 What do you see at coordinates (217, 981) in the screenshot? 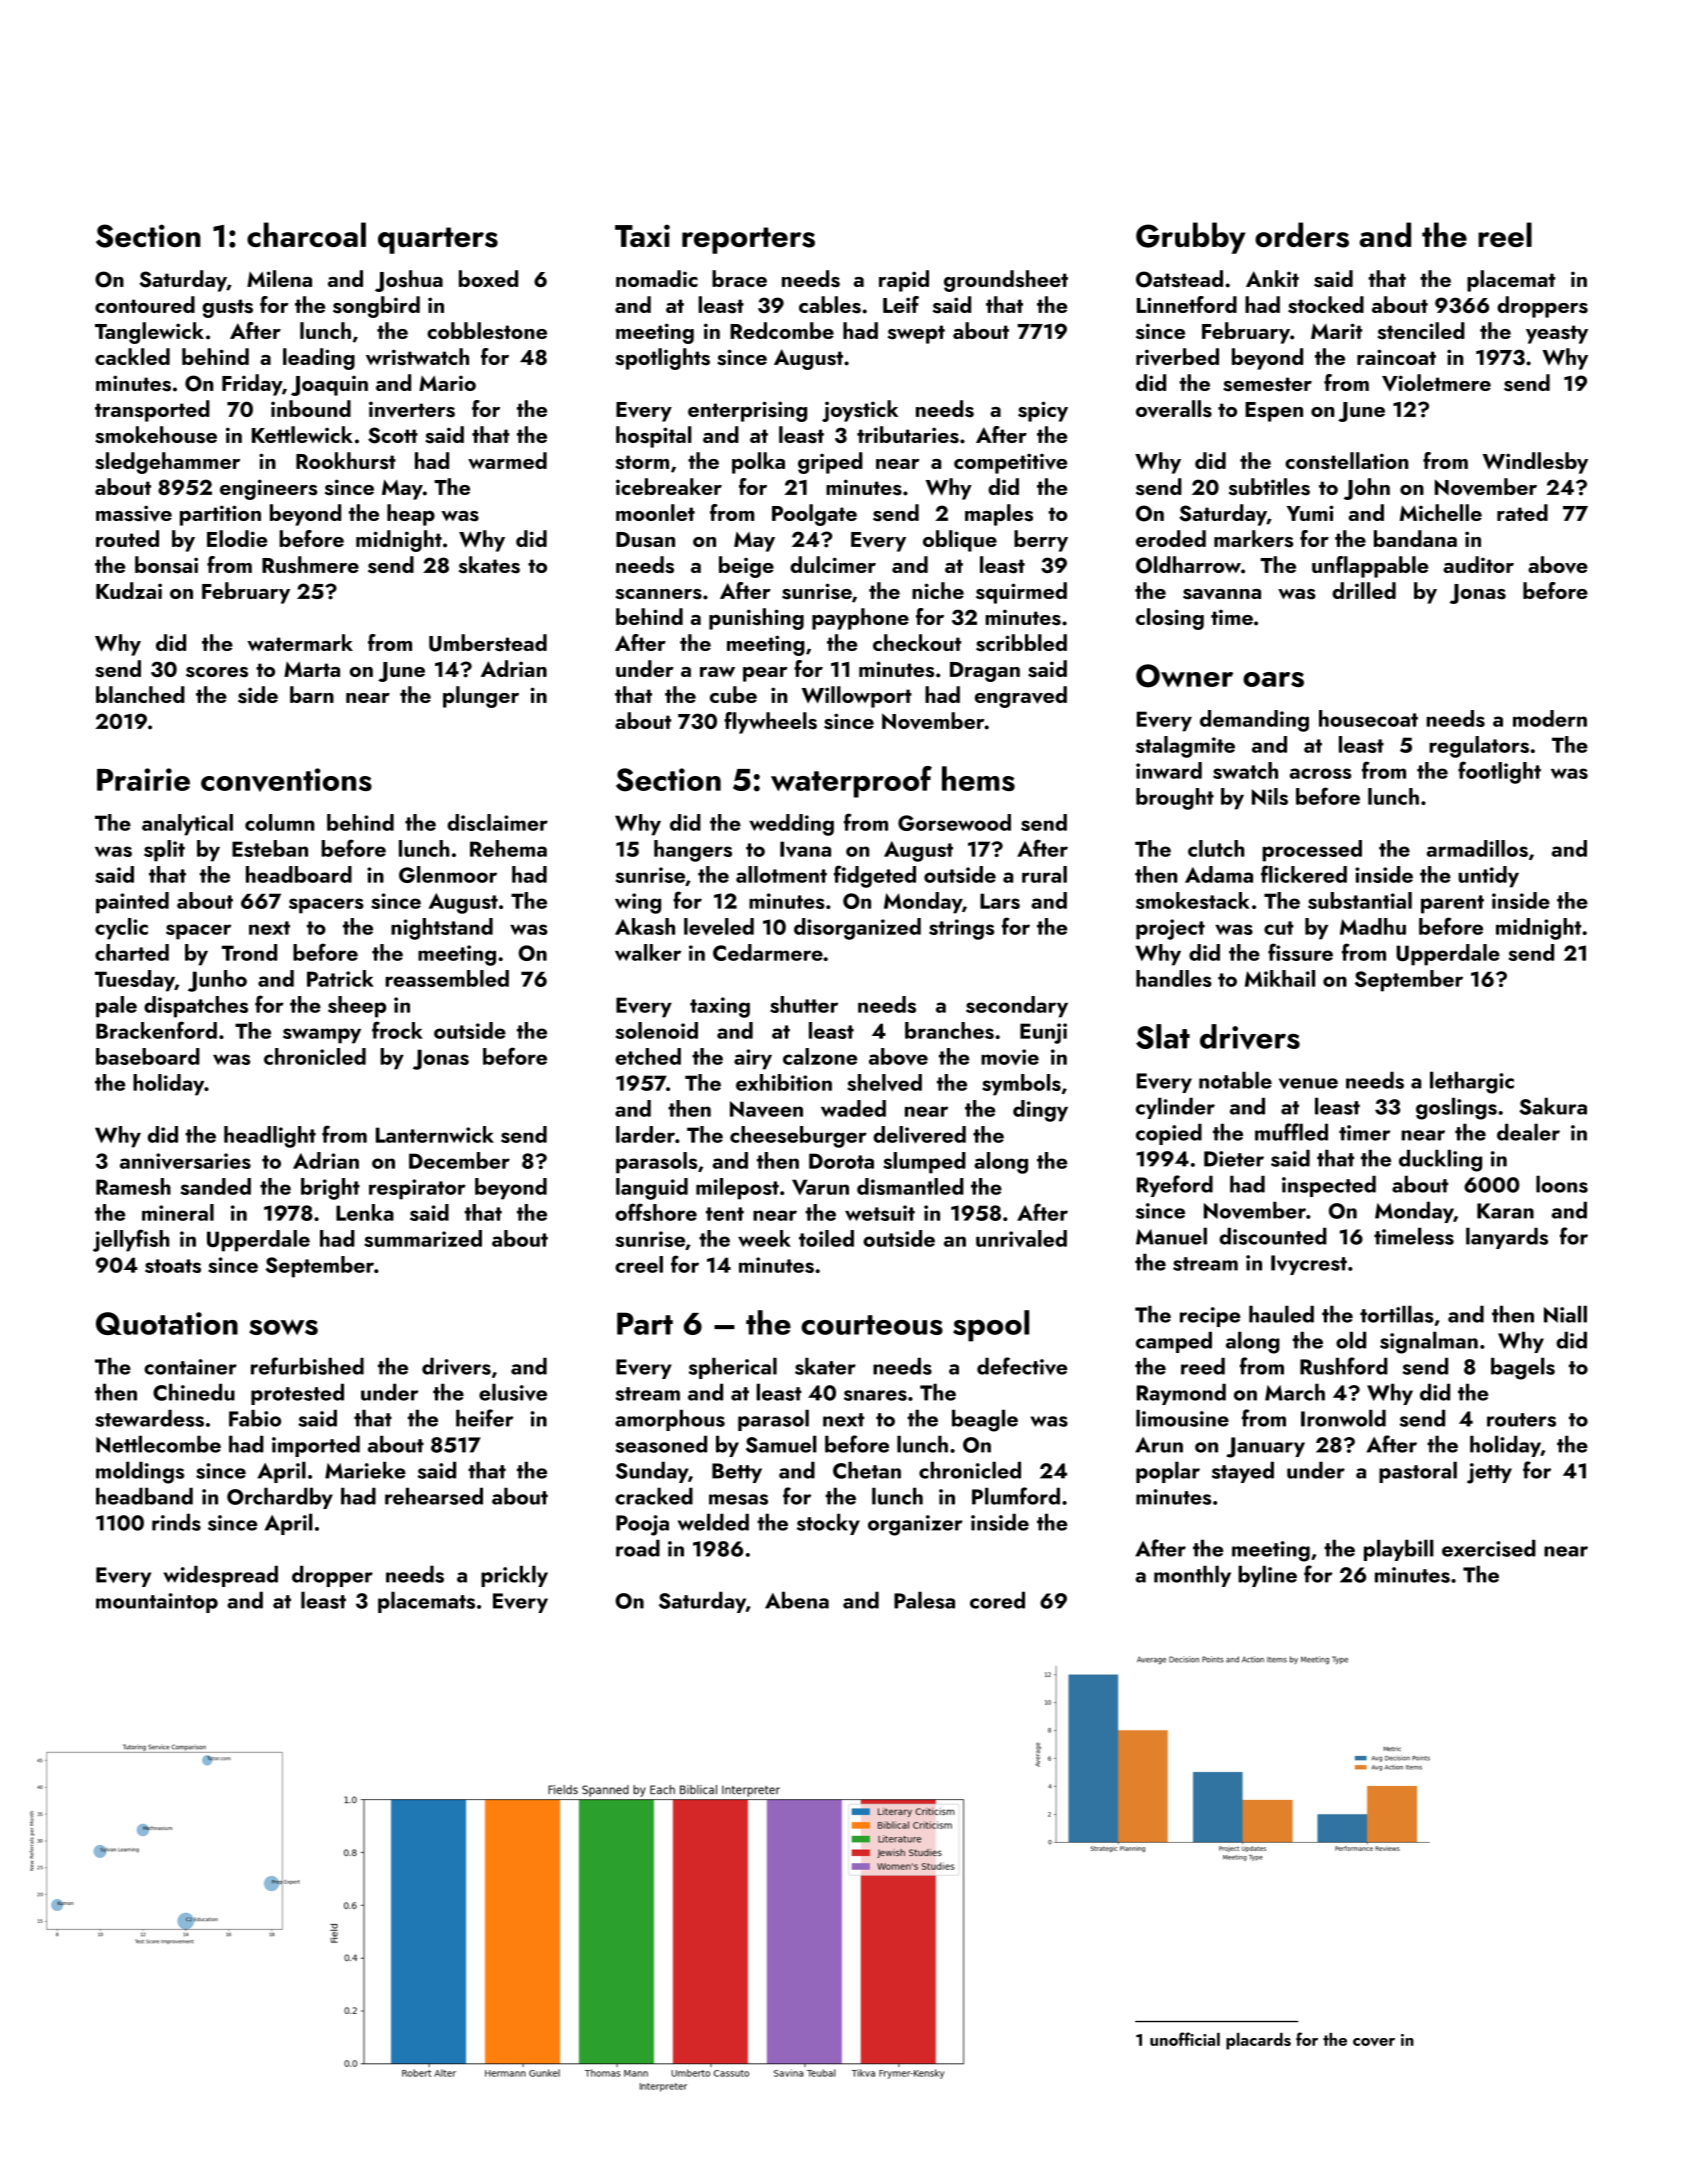
I see `Junho` at bounding box center [217, 981].
